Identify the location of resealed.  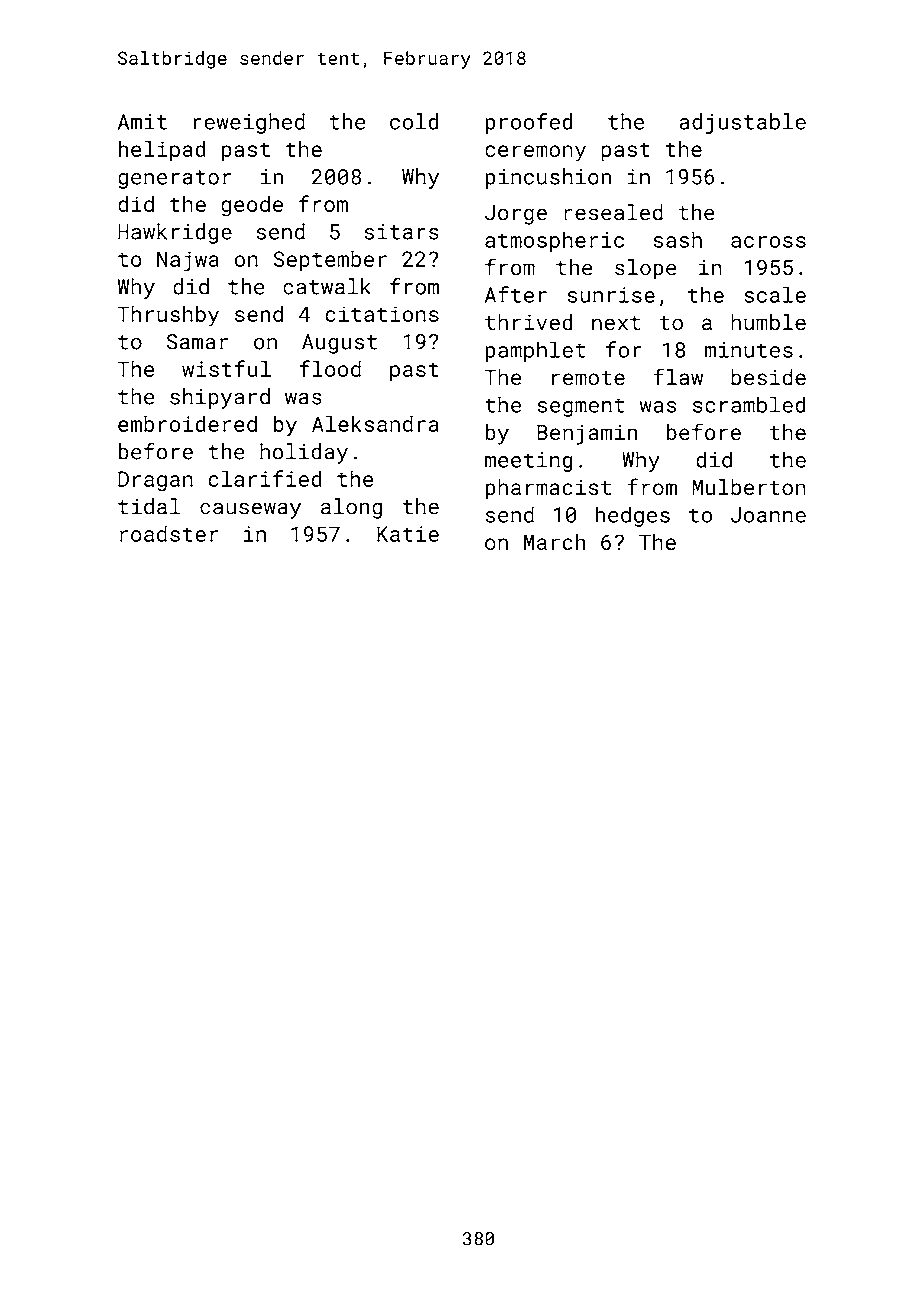
(613, 212).
